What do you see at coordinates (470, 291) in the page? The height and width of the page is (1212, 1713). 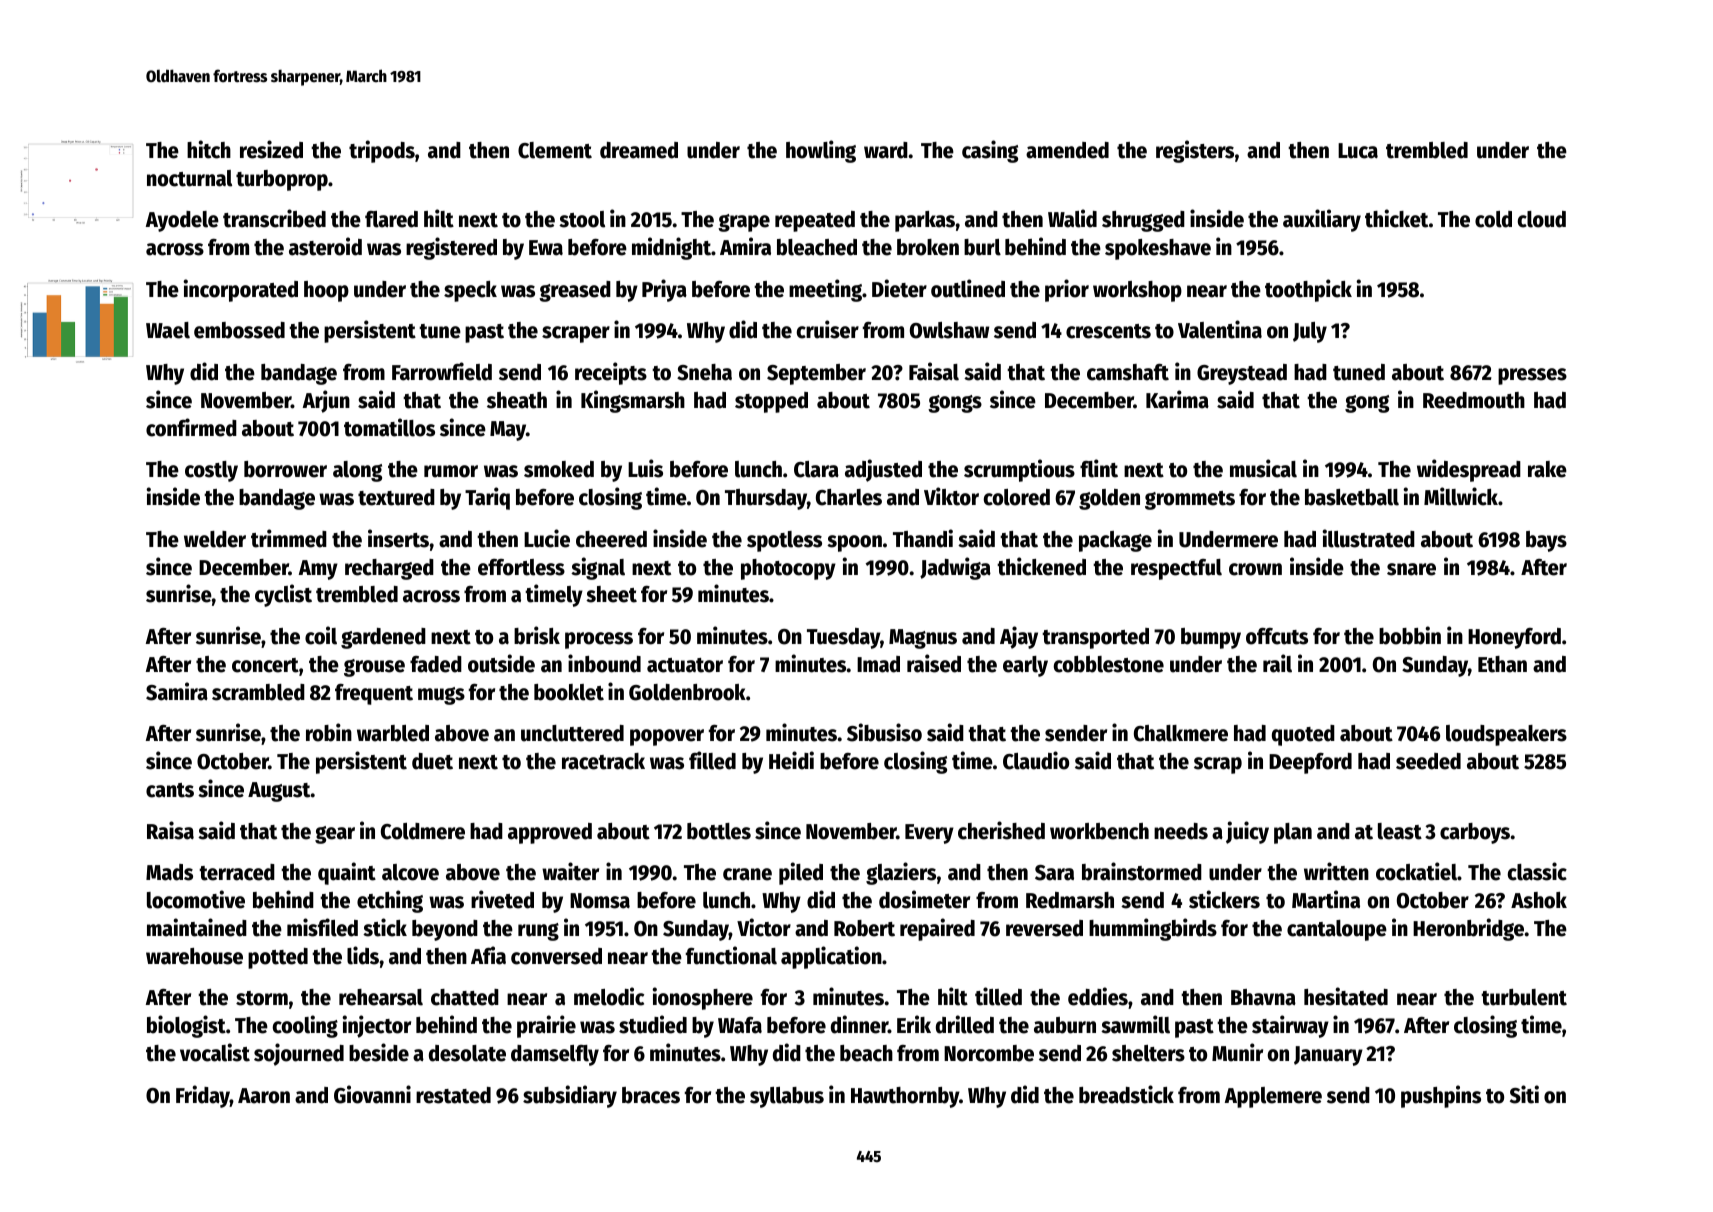 I see `speck` at bounding box center [470, 291].
